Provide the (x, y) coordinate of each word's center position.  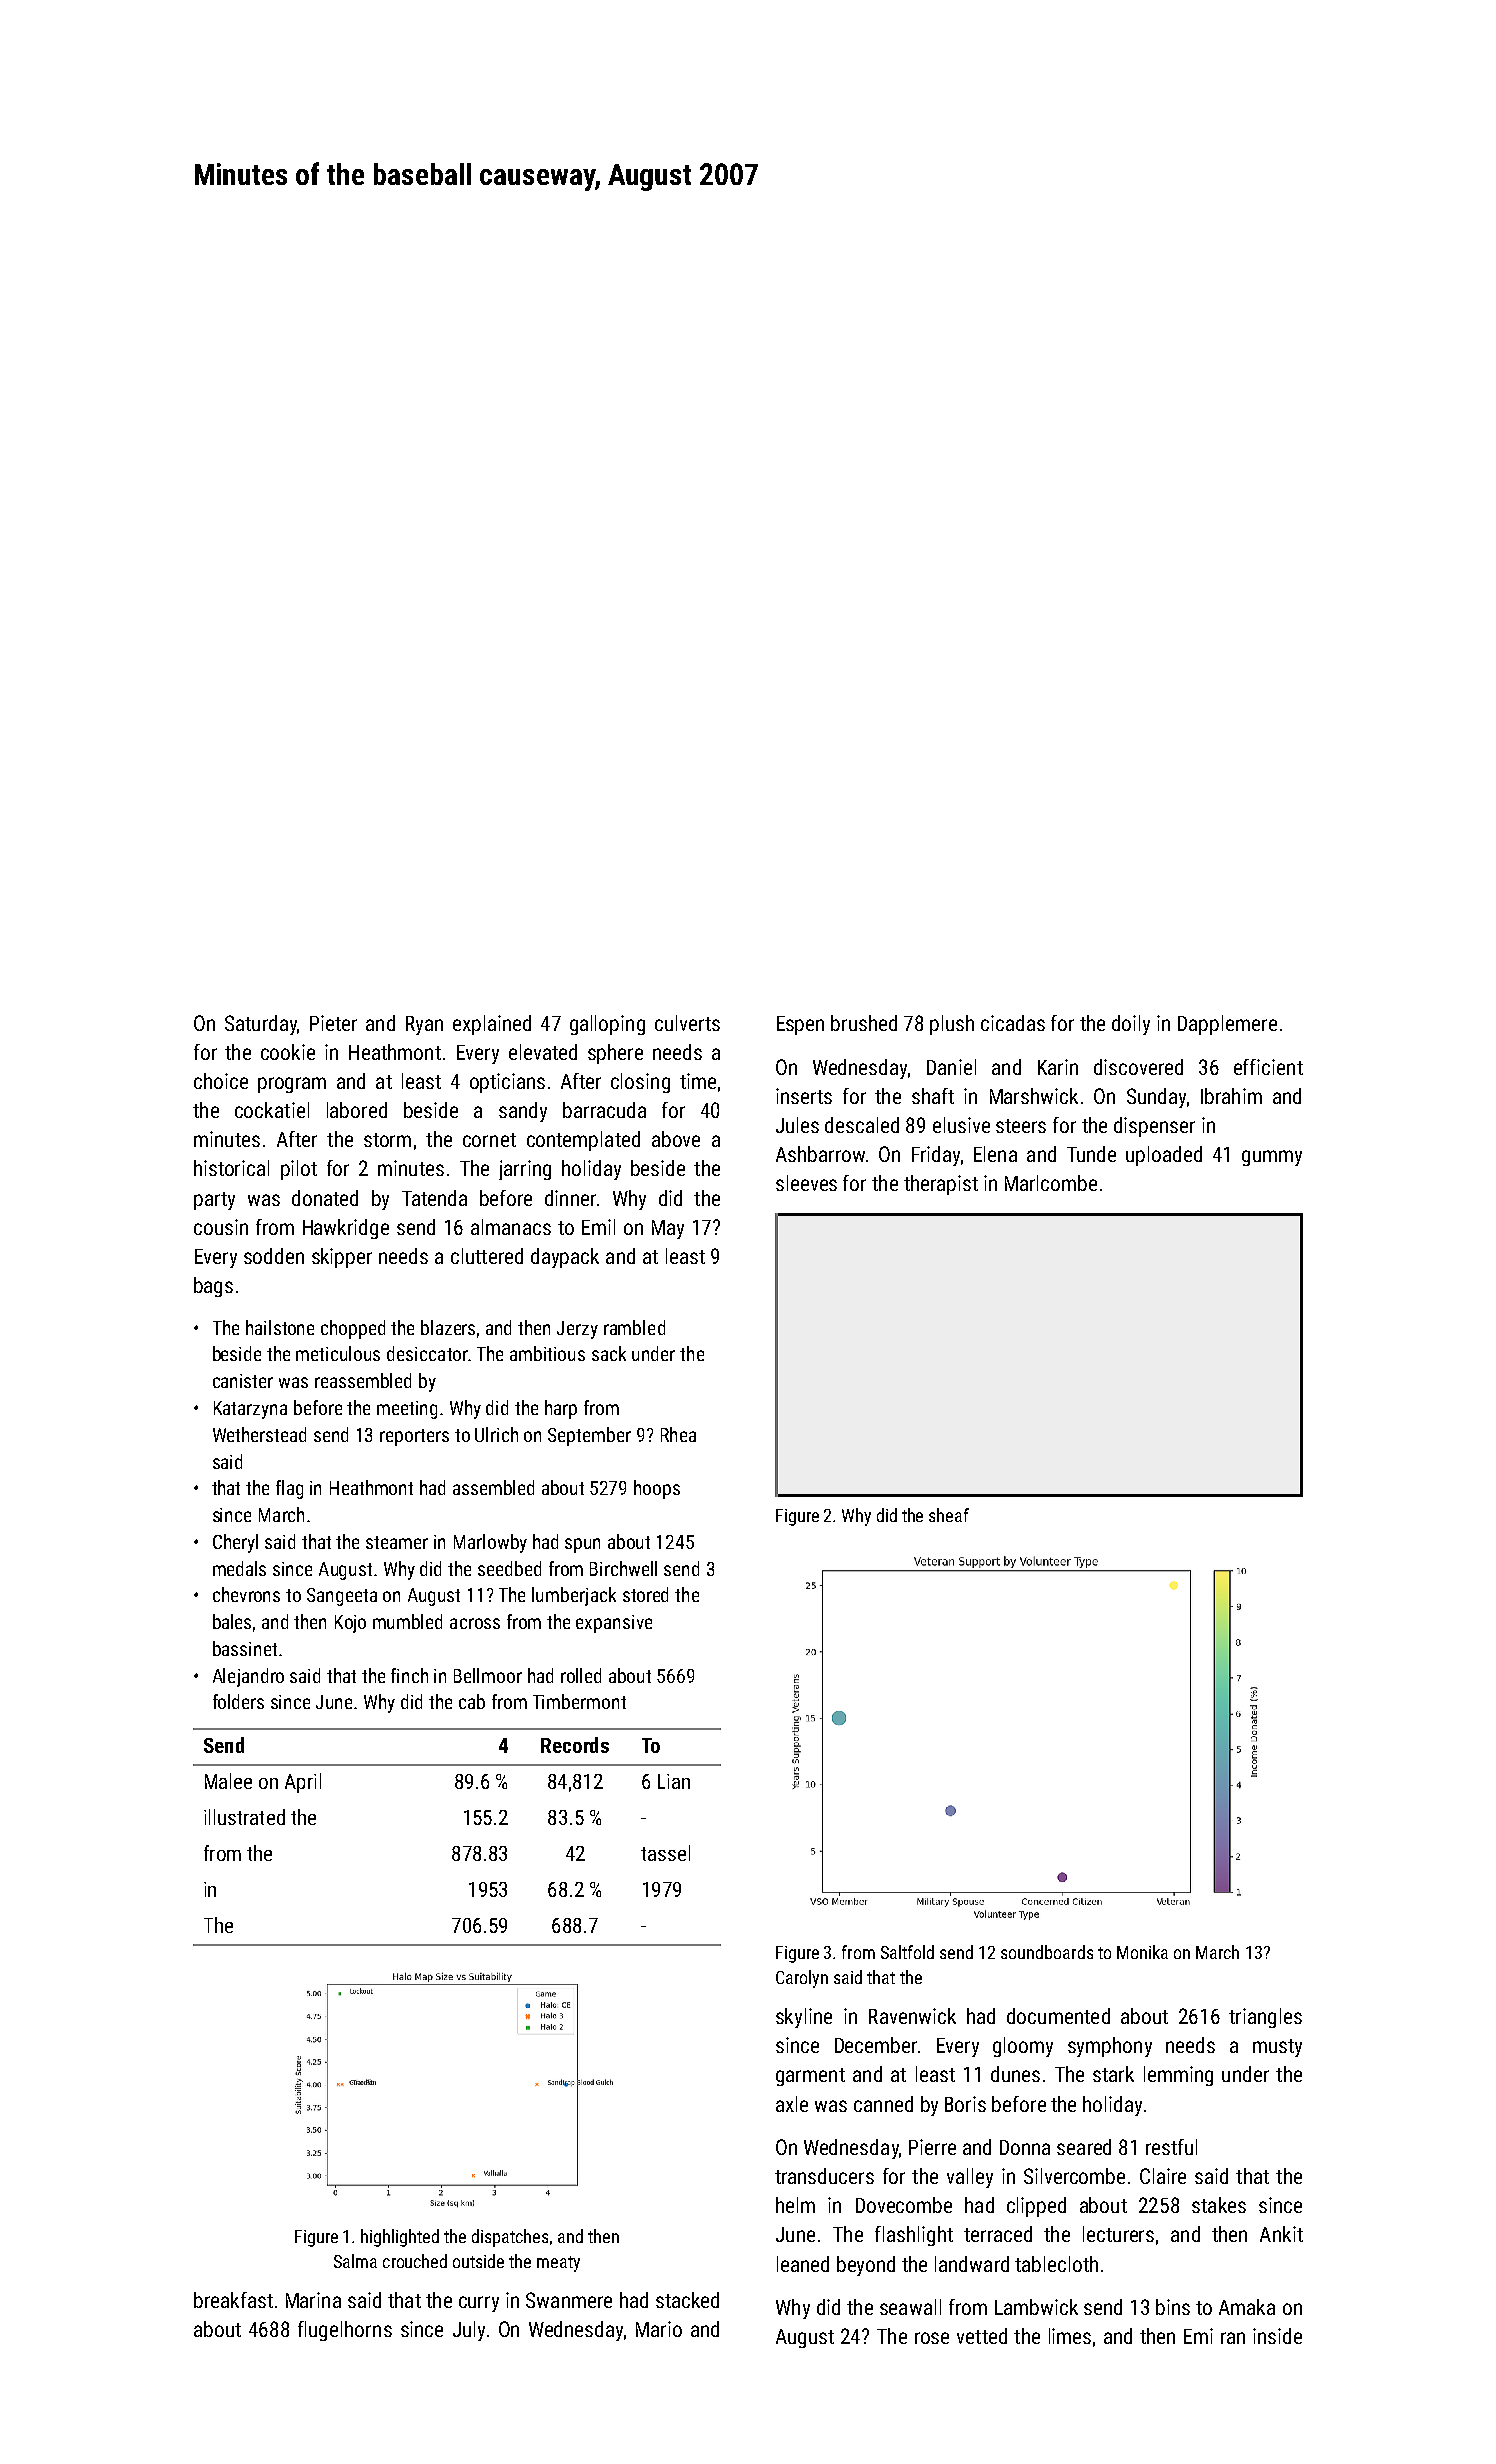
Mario (659, 2329)
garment (810, 2077)
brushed (864, 1023)
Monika (1142, 1952)
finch (409, 1675)
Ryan (424, 1025)
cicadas (1013, 1023)
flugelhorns (345, 2331)
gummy (1272, 1158)
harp (561, 1409)
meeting (407, 1410)
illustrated (244, 1817)
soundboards (1047, 1952)
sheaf (949, 1515)
